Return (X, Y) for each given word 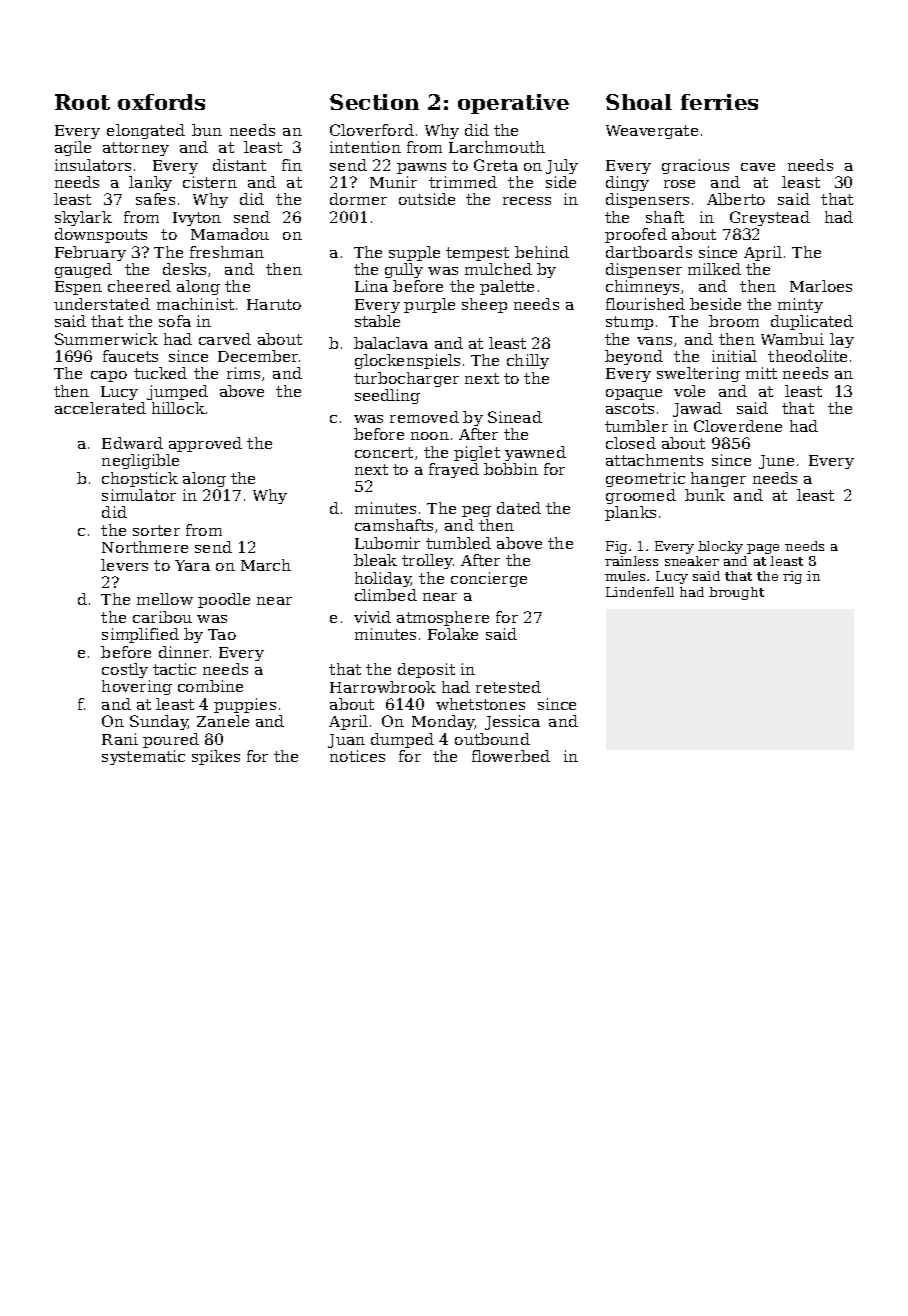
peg (476, 511)
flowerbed (511, 756)
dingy (627, 183)
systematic (143, 757)
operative (513, 104)
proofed (636, 235)
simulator (139, 495)
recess (527, 201)
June (776, 462)
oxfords (161, 102)
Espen (78, 288)
